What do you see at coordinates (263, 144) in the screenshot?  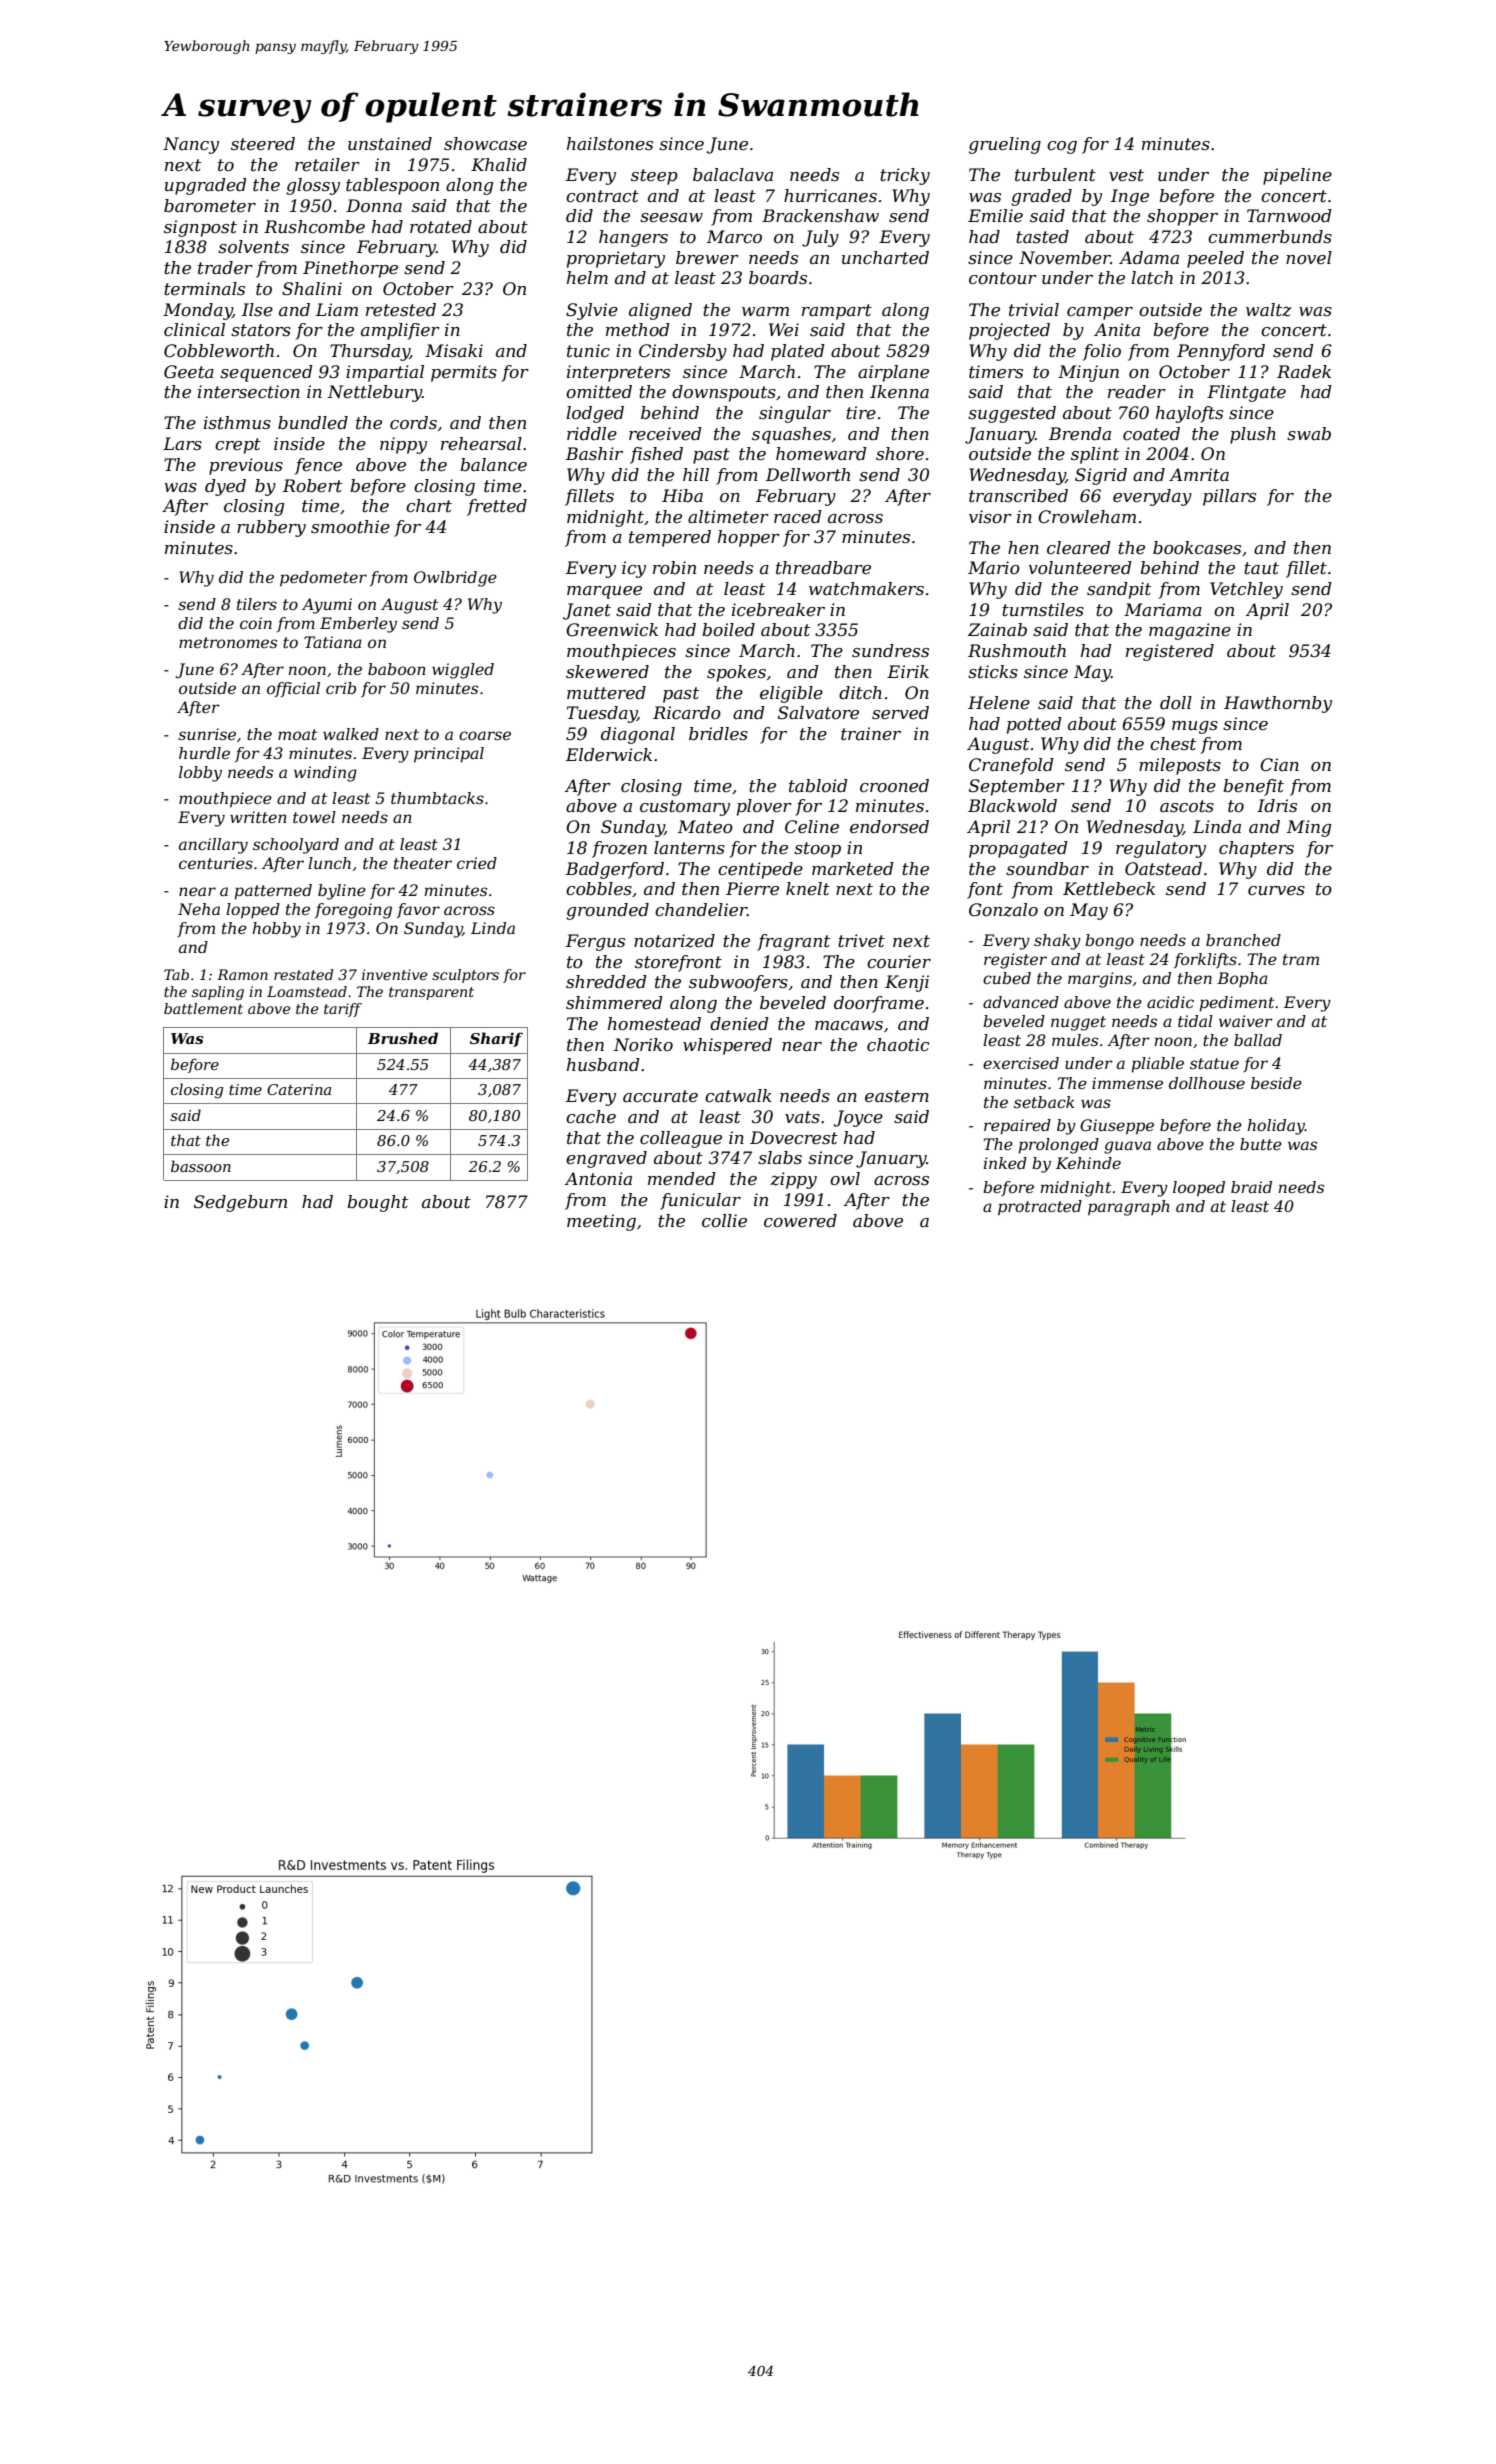 I see `steered` at bounding box center [263, 144].
